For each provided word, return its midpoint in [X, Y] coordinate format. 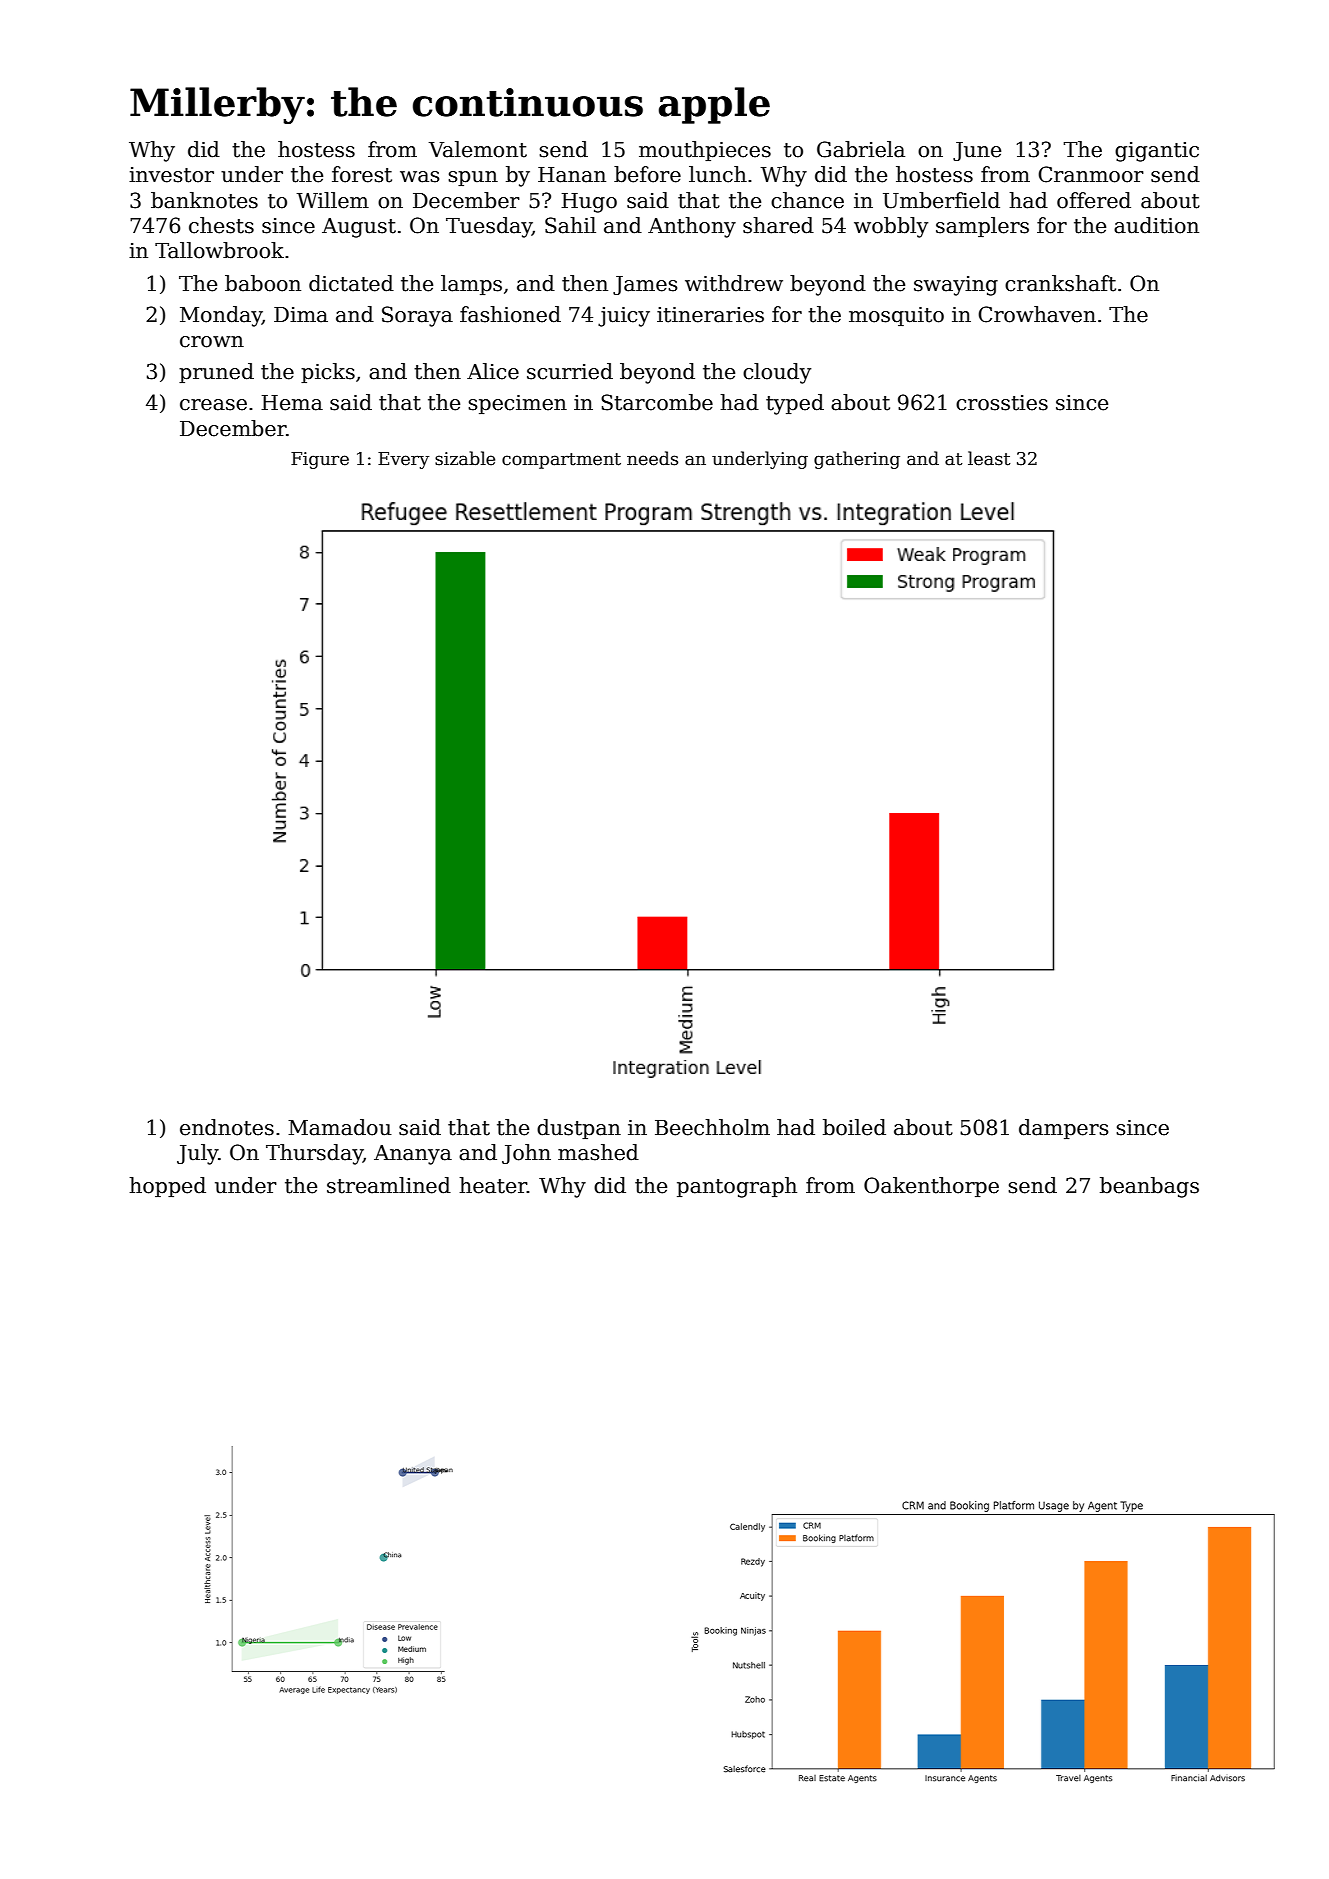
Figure [320, 460]
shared [778, 225]
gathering [857, 460]
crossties [1002, 403]
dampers [1063, 1129]
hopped [167, 1187]
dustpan [579, 1129]
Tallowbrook [219, 250]
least [989, 458]
